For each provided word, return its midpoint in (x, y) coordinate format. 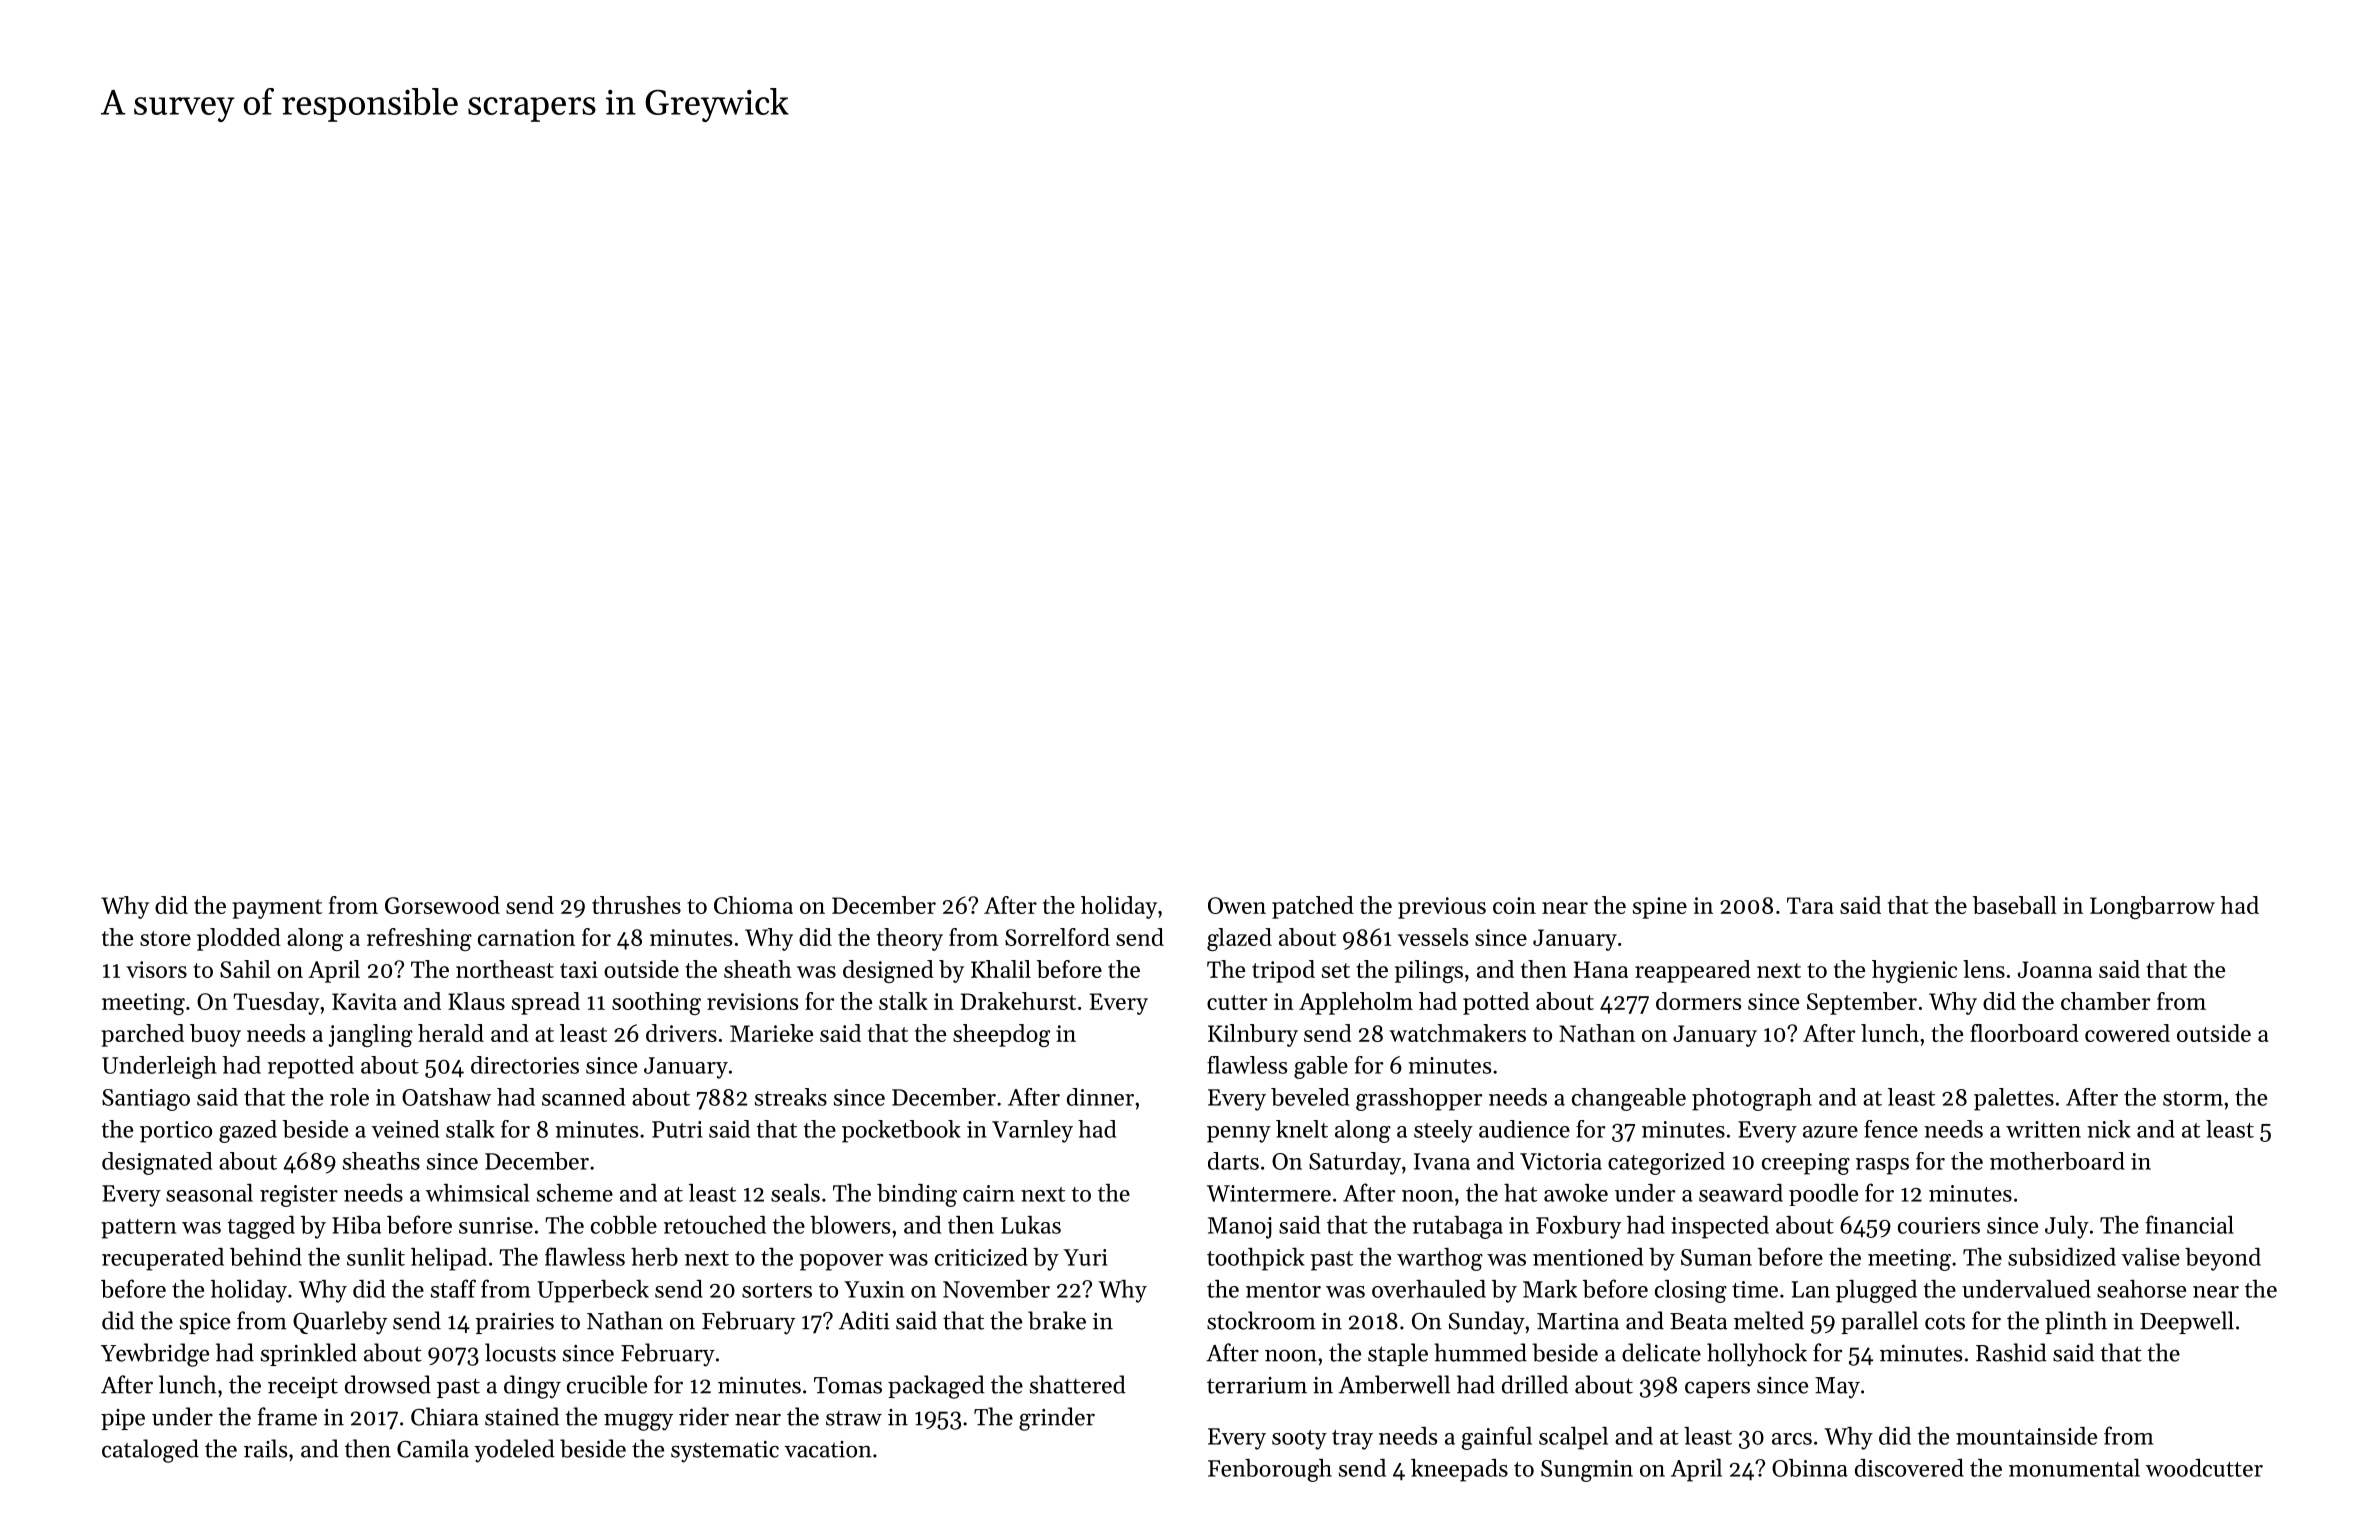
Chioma (753, 905)
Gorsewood (442, 905)
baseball (2015, 905)
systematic (725, 1452)
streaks (791, 1097)
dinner (1100, 1097)
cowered (2127, 1033)
